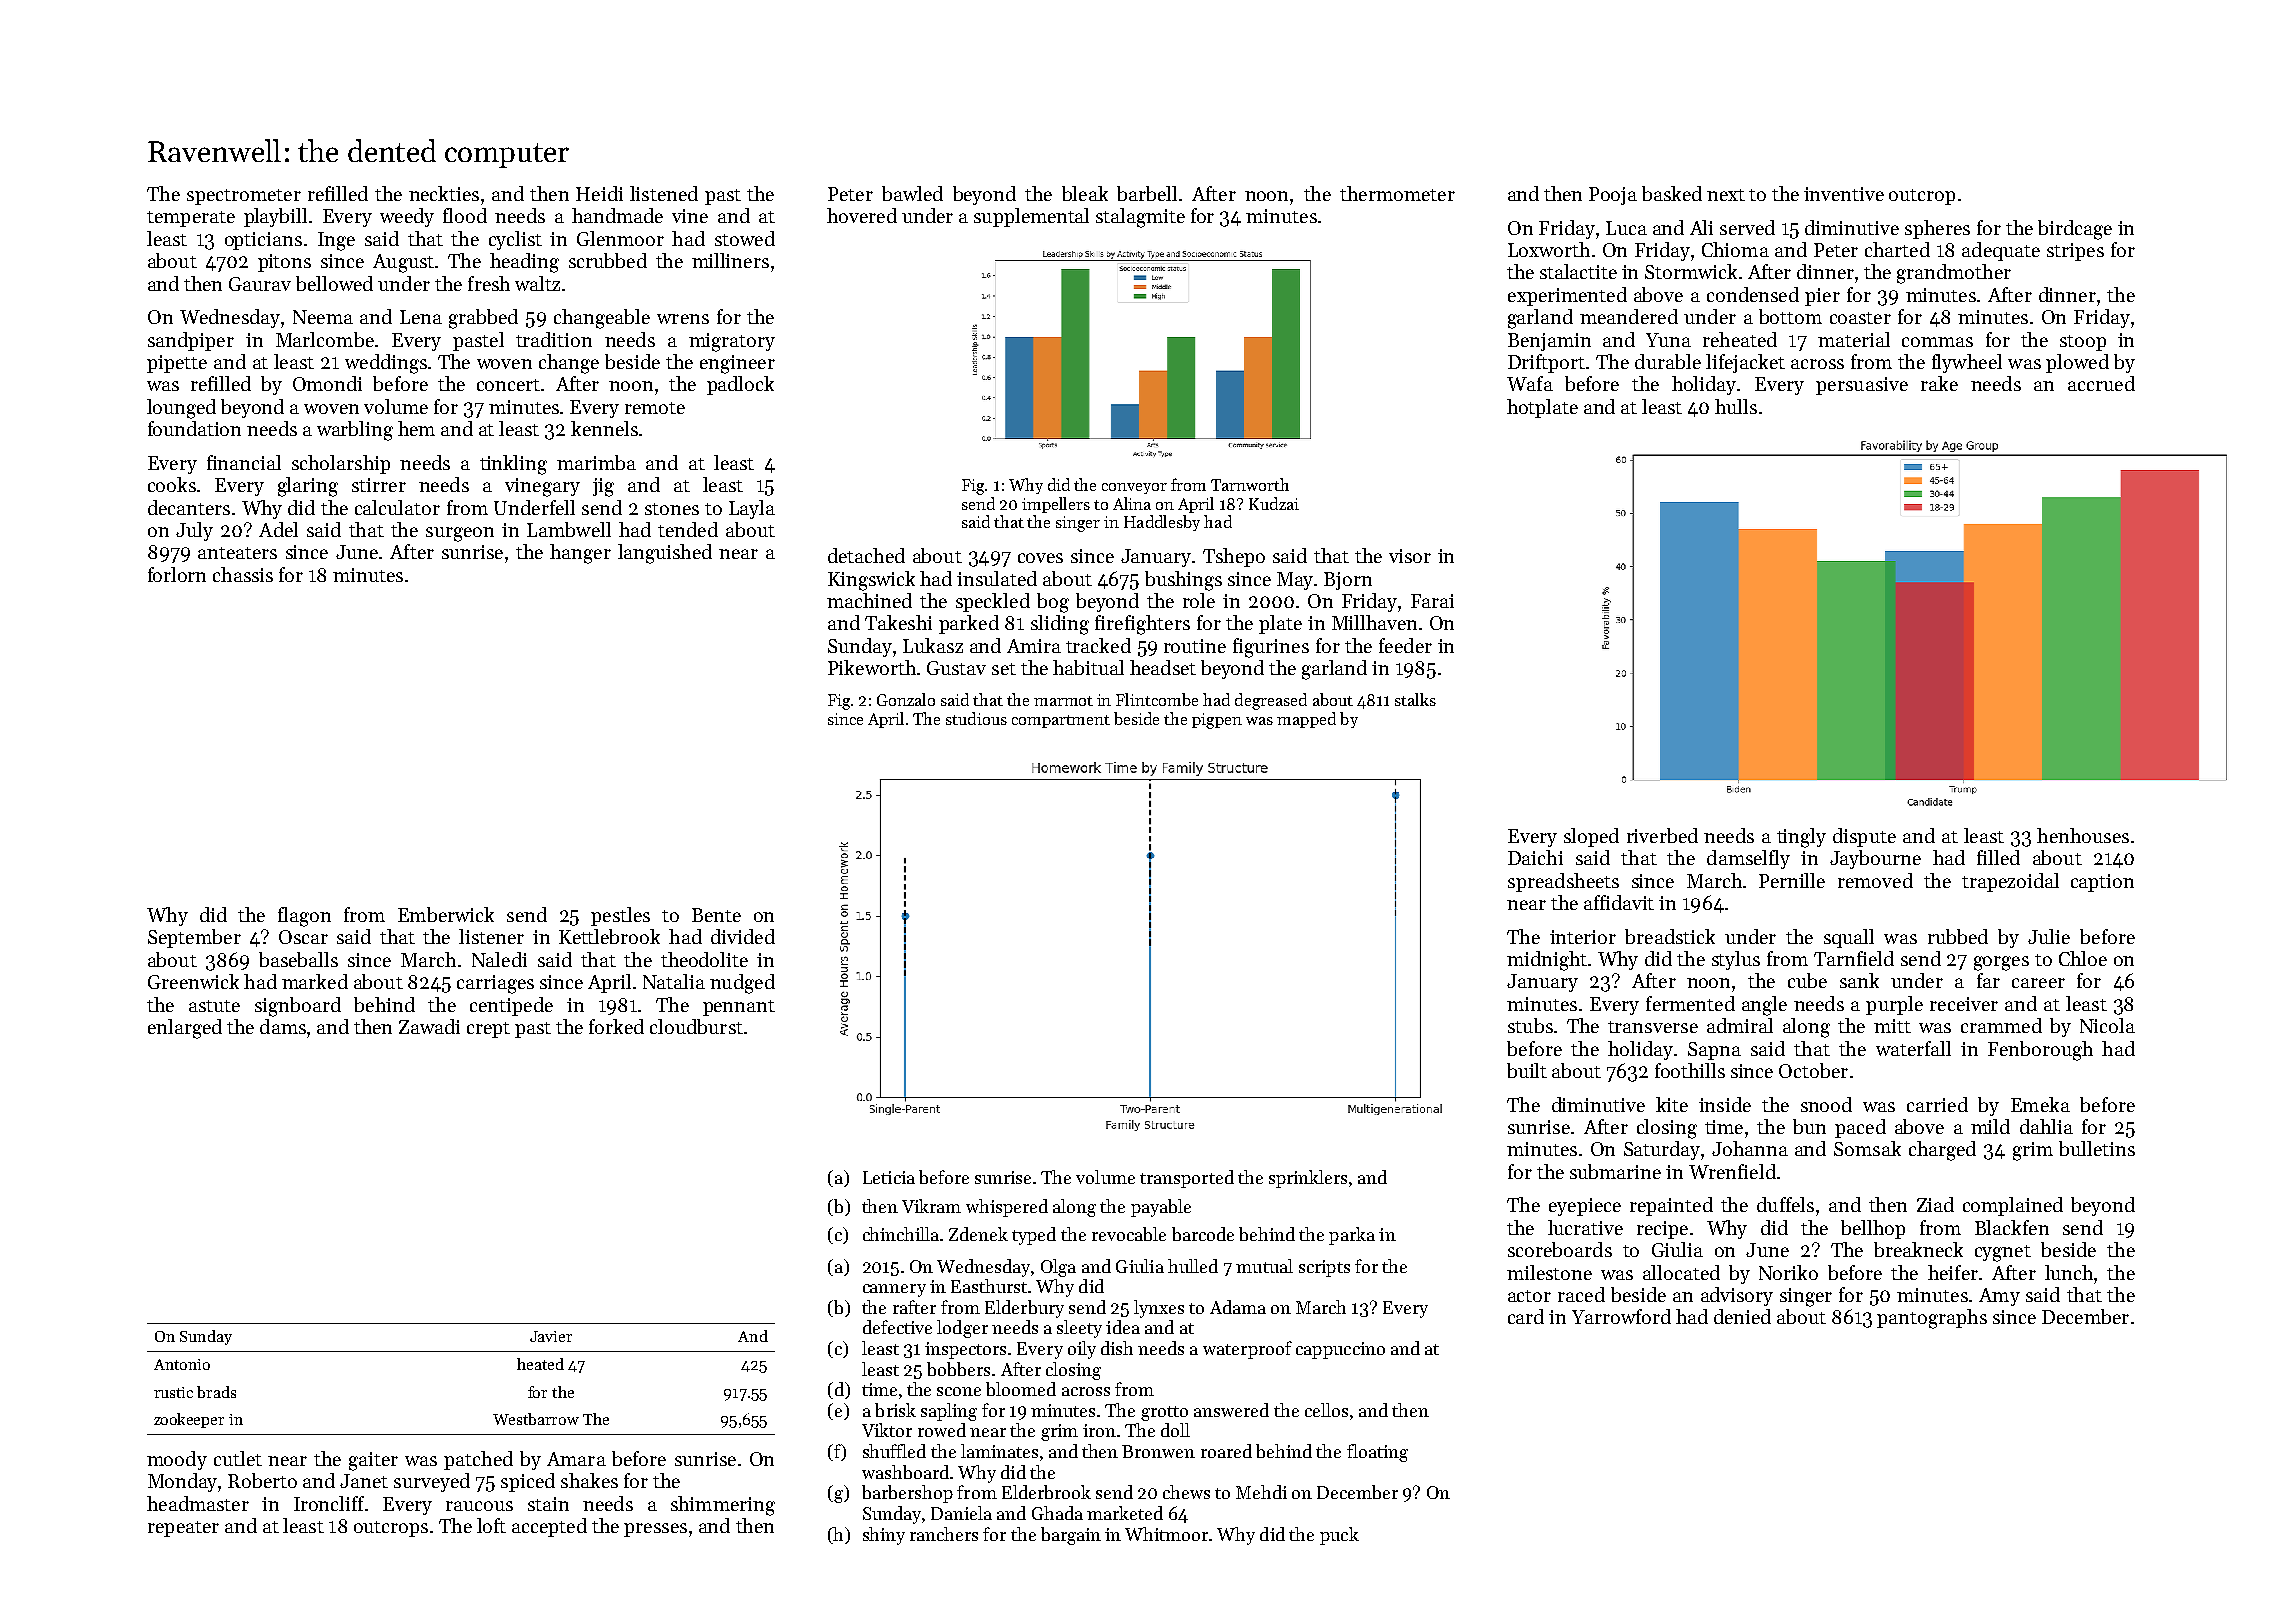 The image size is (2282, 1614). Describe the element at coordinates (183, 1529) in the image. I see `repeater` at that location.
